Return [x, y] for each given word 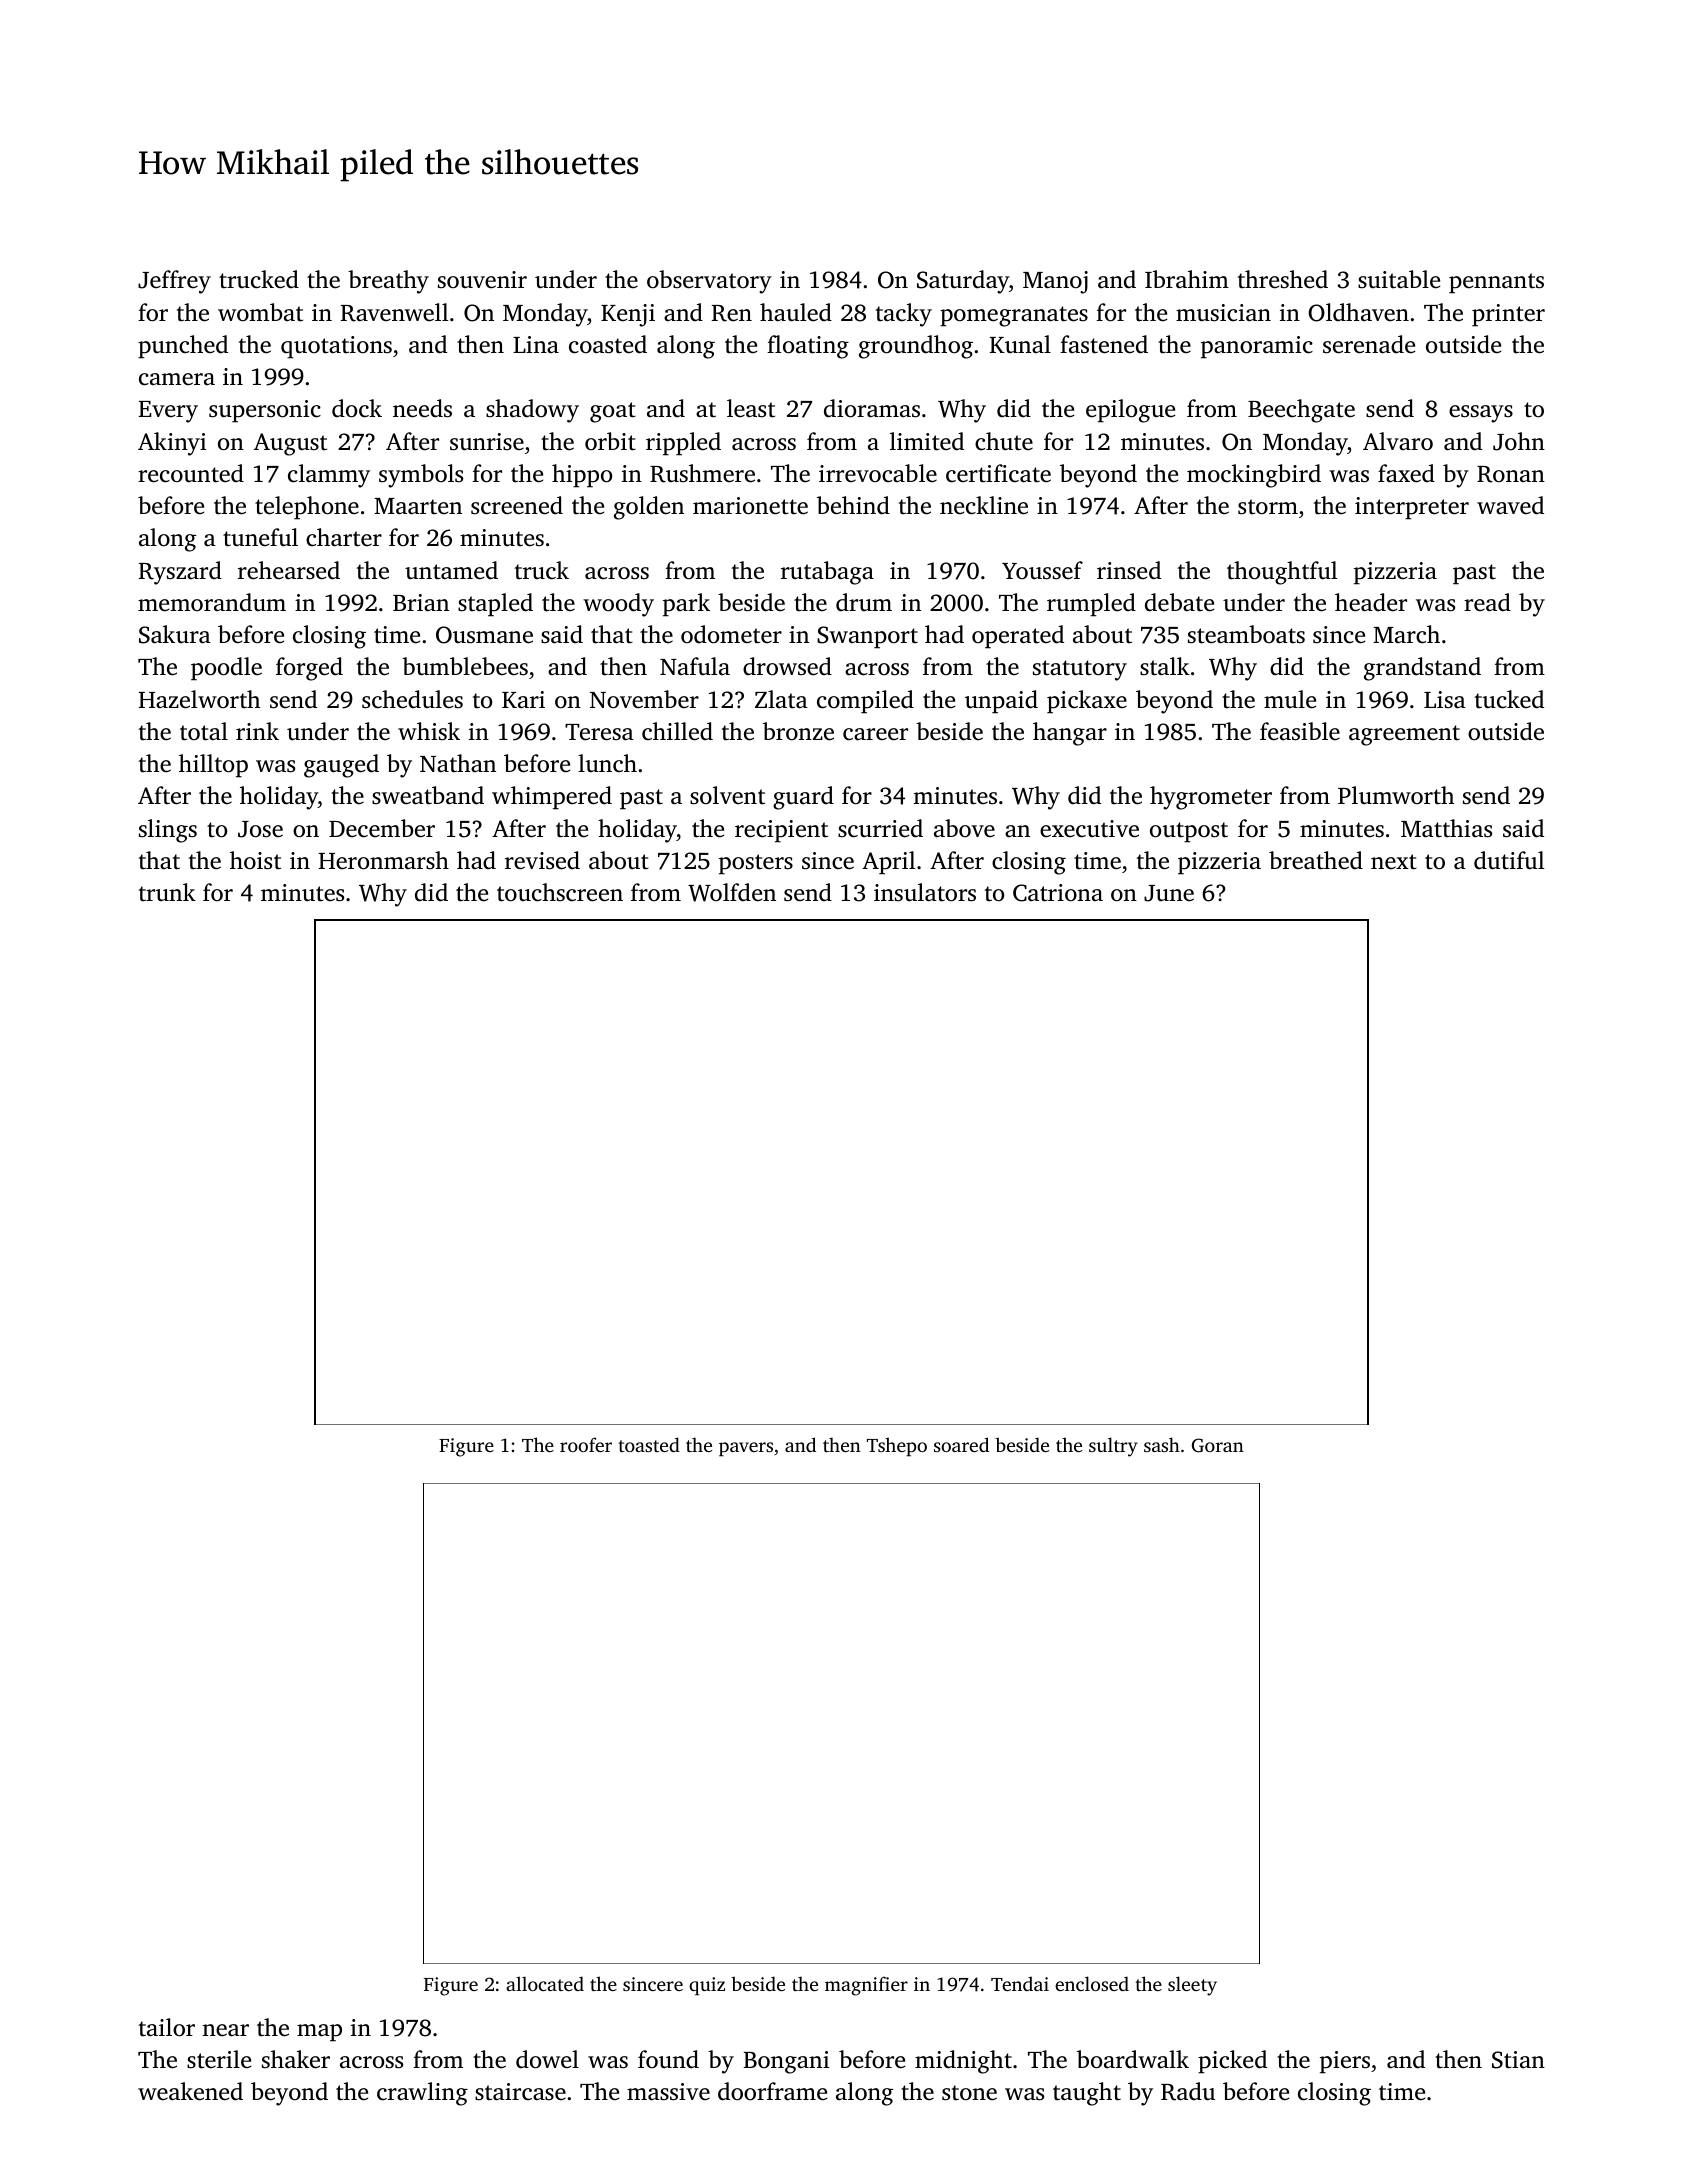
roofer [586, 1444]
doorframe [772, 2091]
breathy [388, 282]
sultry [1113, 1447]
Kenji [628, 315]
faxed [1406, 473]
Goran [1218, 1445]
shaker [296, 2059]
